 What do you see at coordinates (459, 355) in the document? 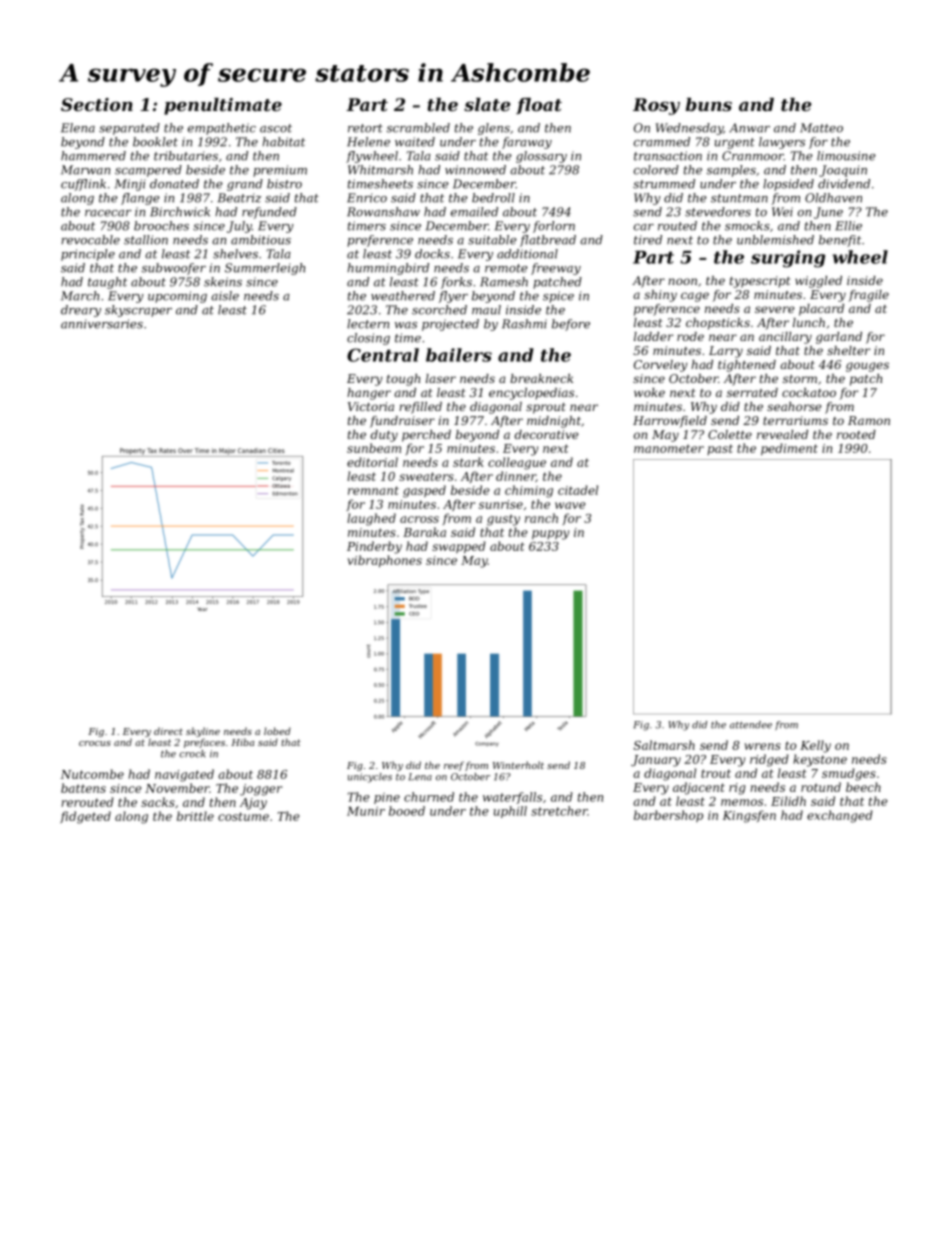
I see `bailers` at bounding box center [459, 355].
